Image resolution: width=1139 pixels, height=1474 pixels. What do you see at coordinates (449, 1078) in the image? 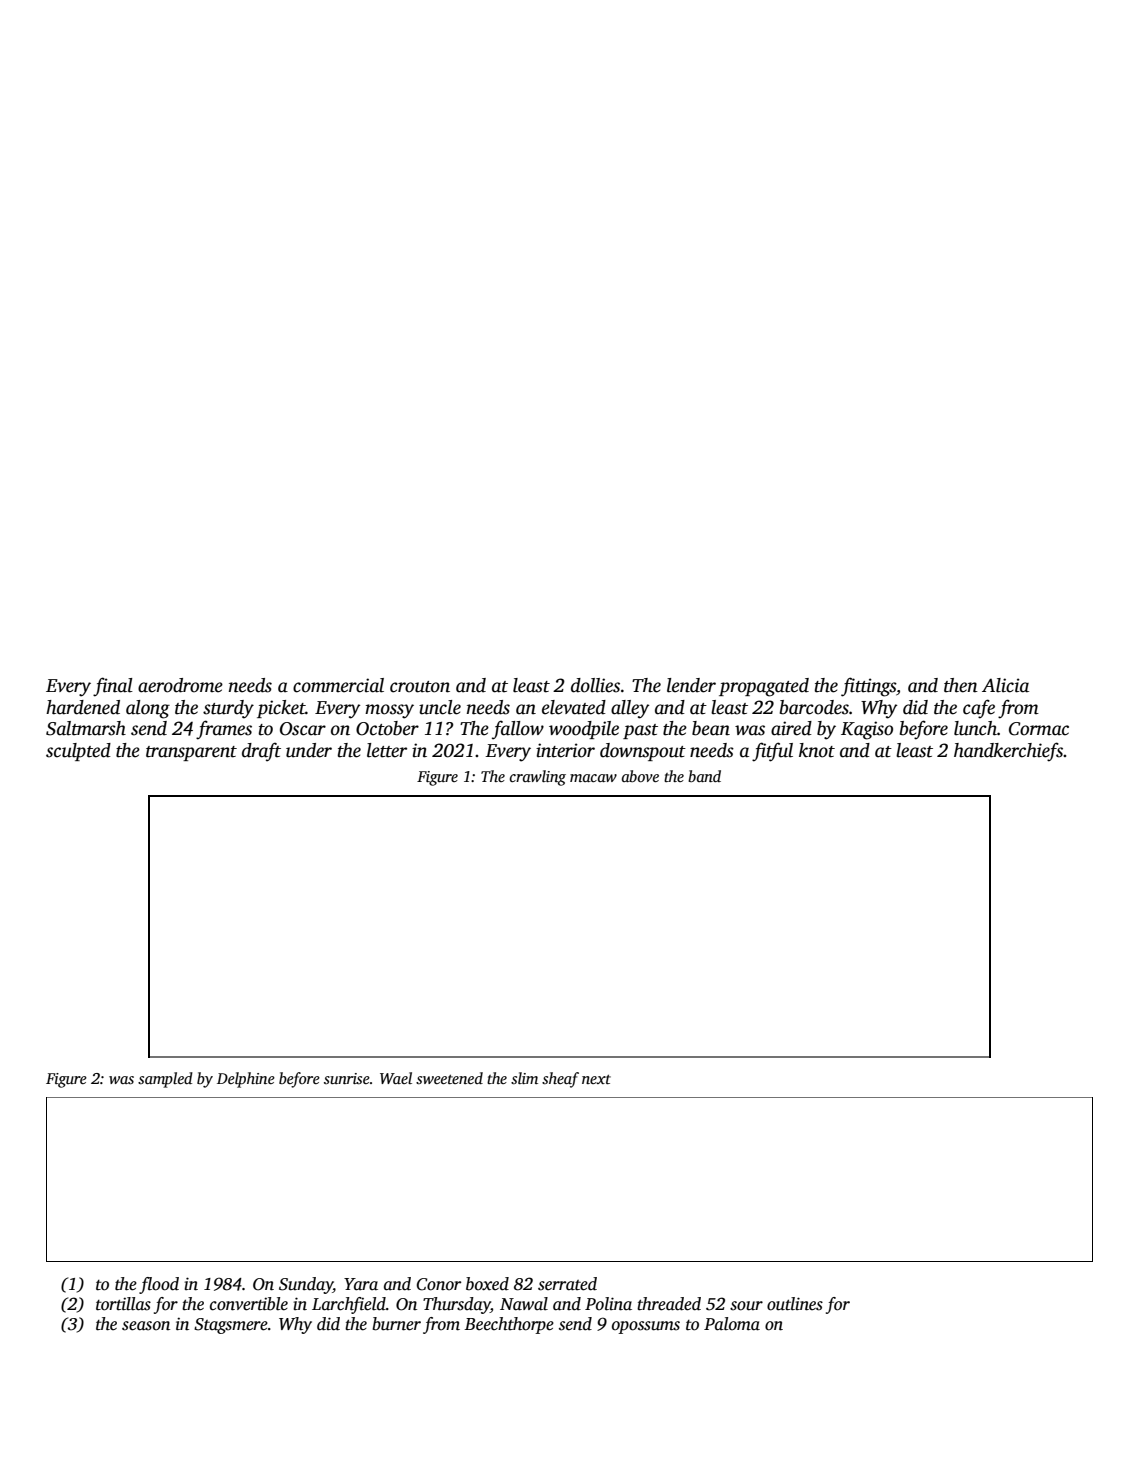
I see `sweetened` at bounding box center [449, 1078].
